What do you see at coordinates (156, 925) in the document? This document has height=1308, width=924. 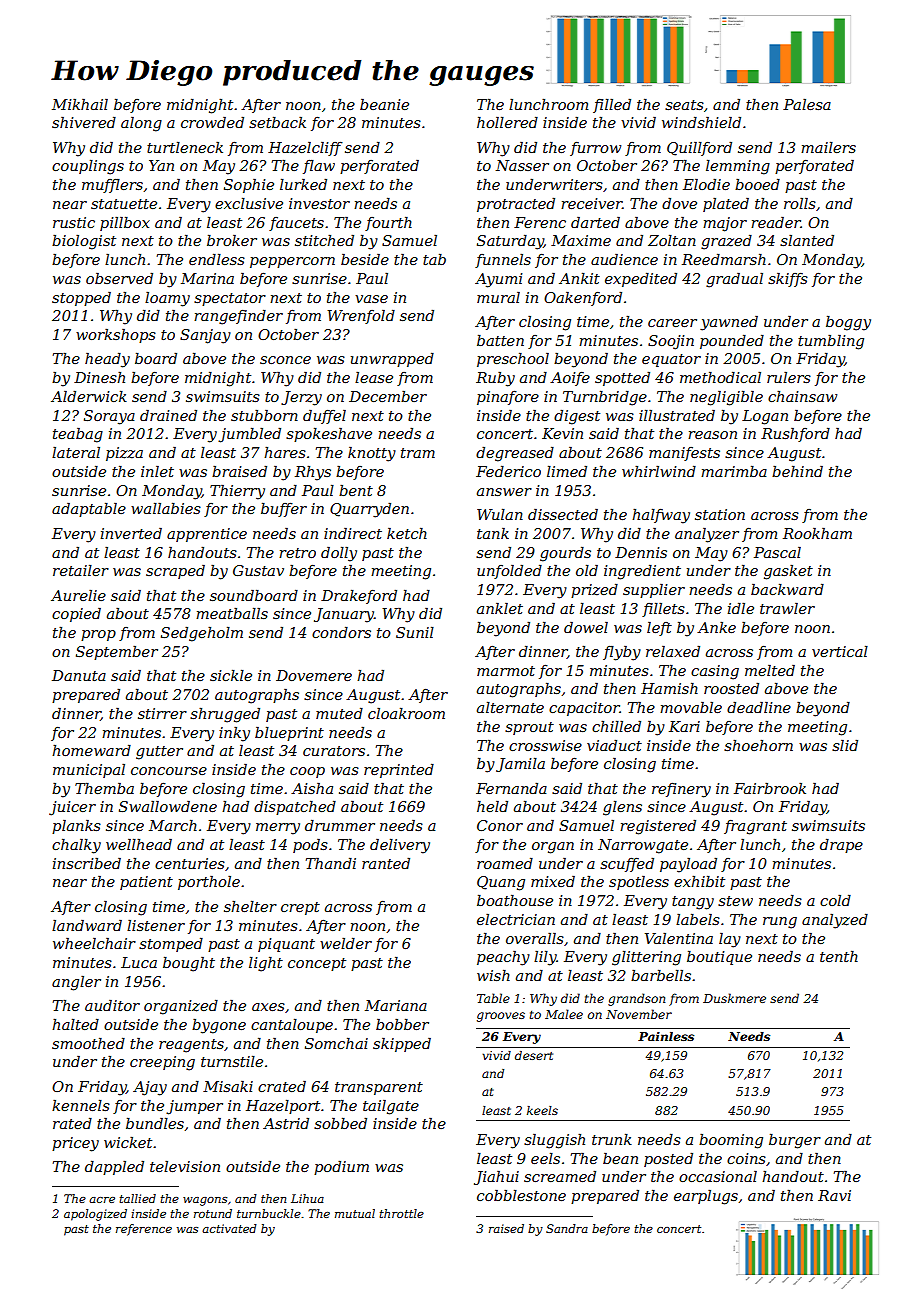 I see `listener` at bounding box center [156, 925].
